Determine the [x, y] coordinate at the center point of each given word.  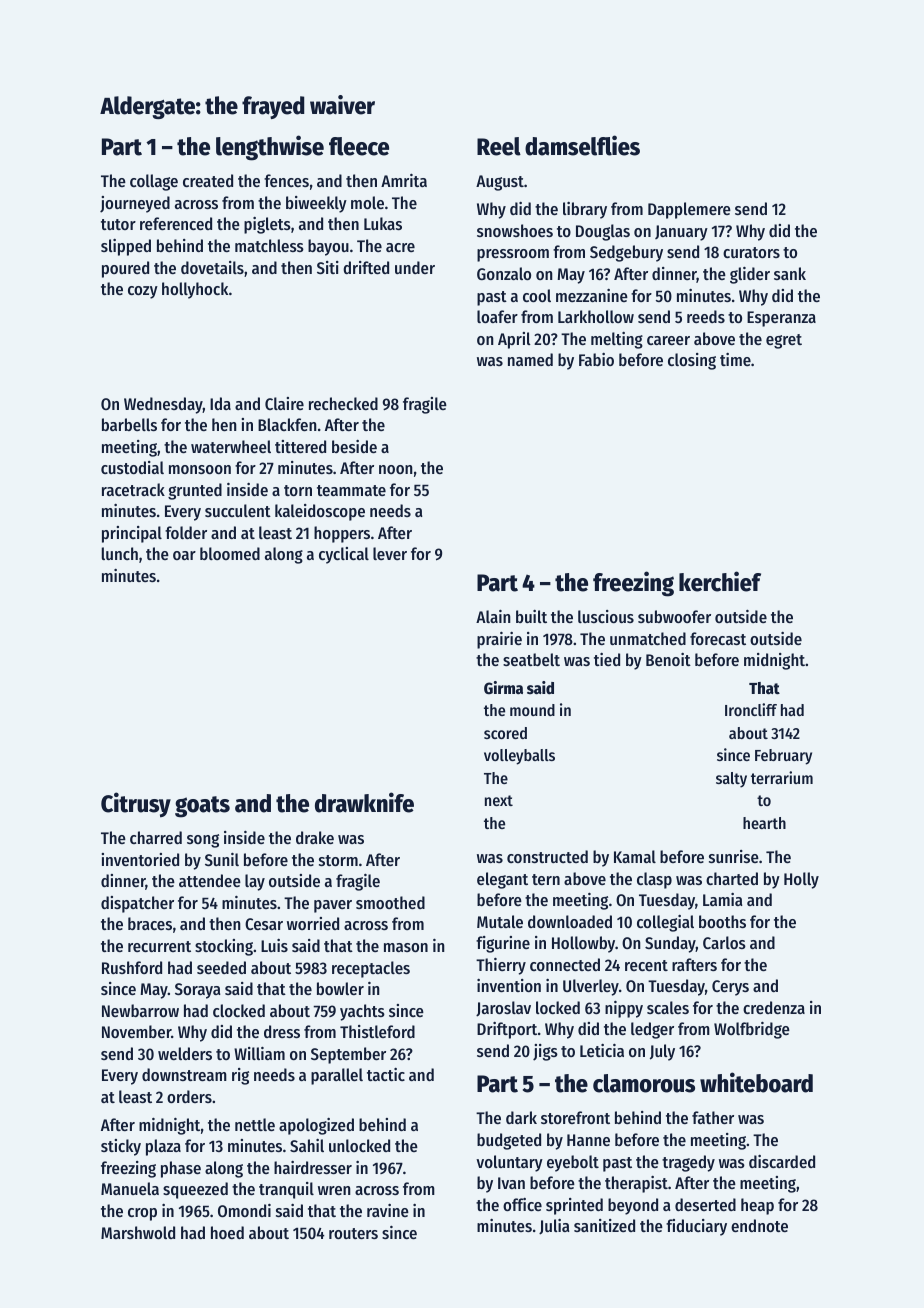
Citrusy [136, 805]
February [783, 757]
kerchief [720, 581]
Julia [554, 1227]
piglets [267, 225]
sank [790, 273]
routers [353, 1233]
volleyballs [519, 757]
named [530, 359]
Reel [499, 146]
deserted [705, 1204]
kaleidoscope [320, 512]
